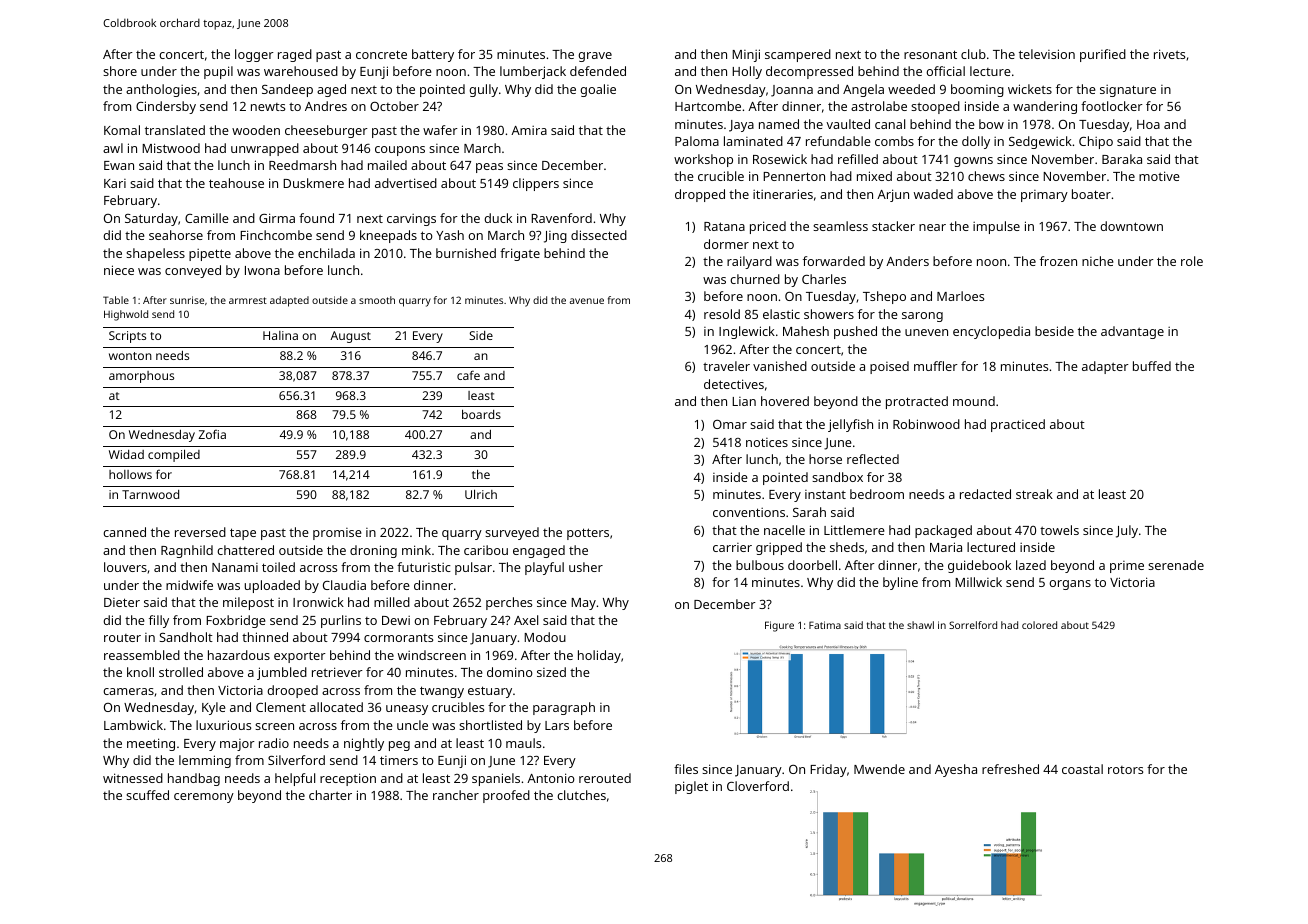 The width and height of the screenshot is (1308, 924). I want to click on enchilada, so click(326, 253).
